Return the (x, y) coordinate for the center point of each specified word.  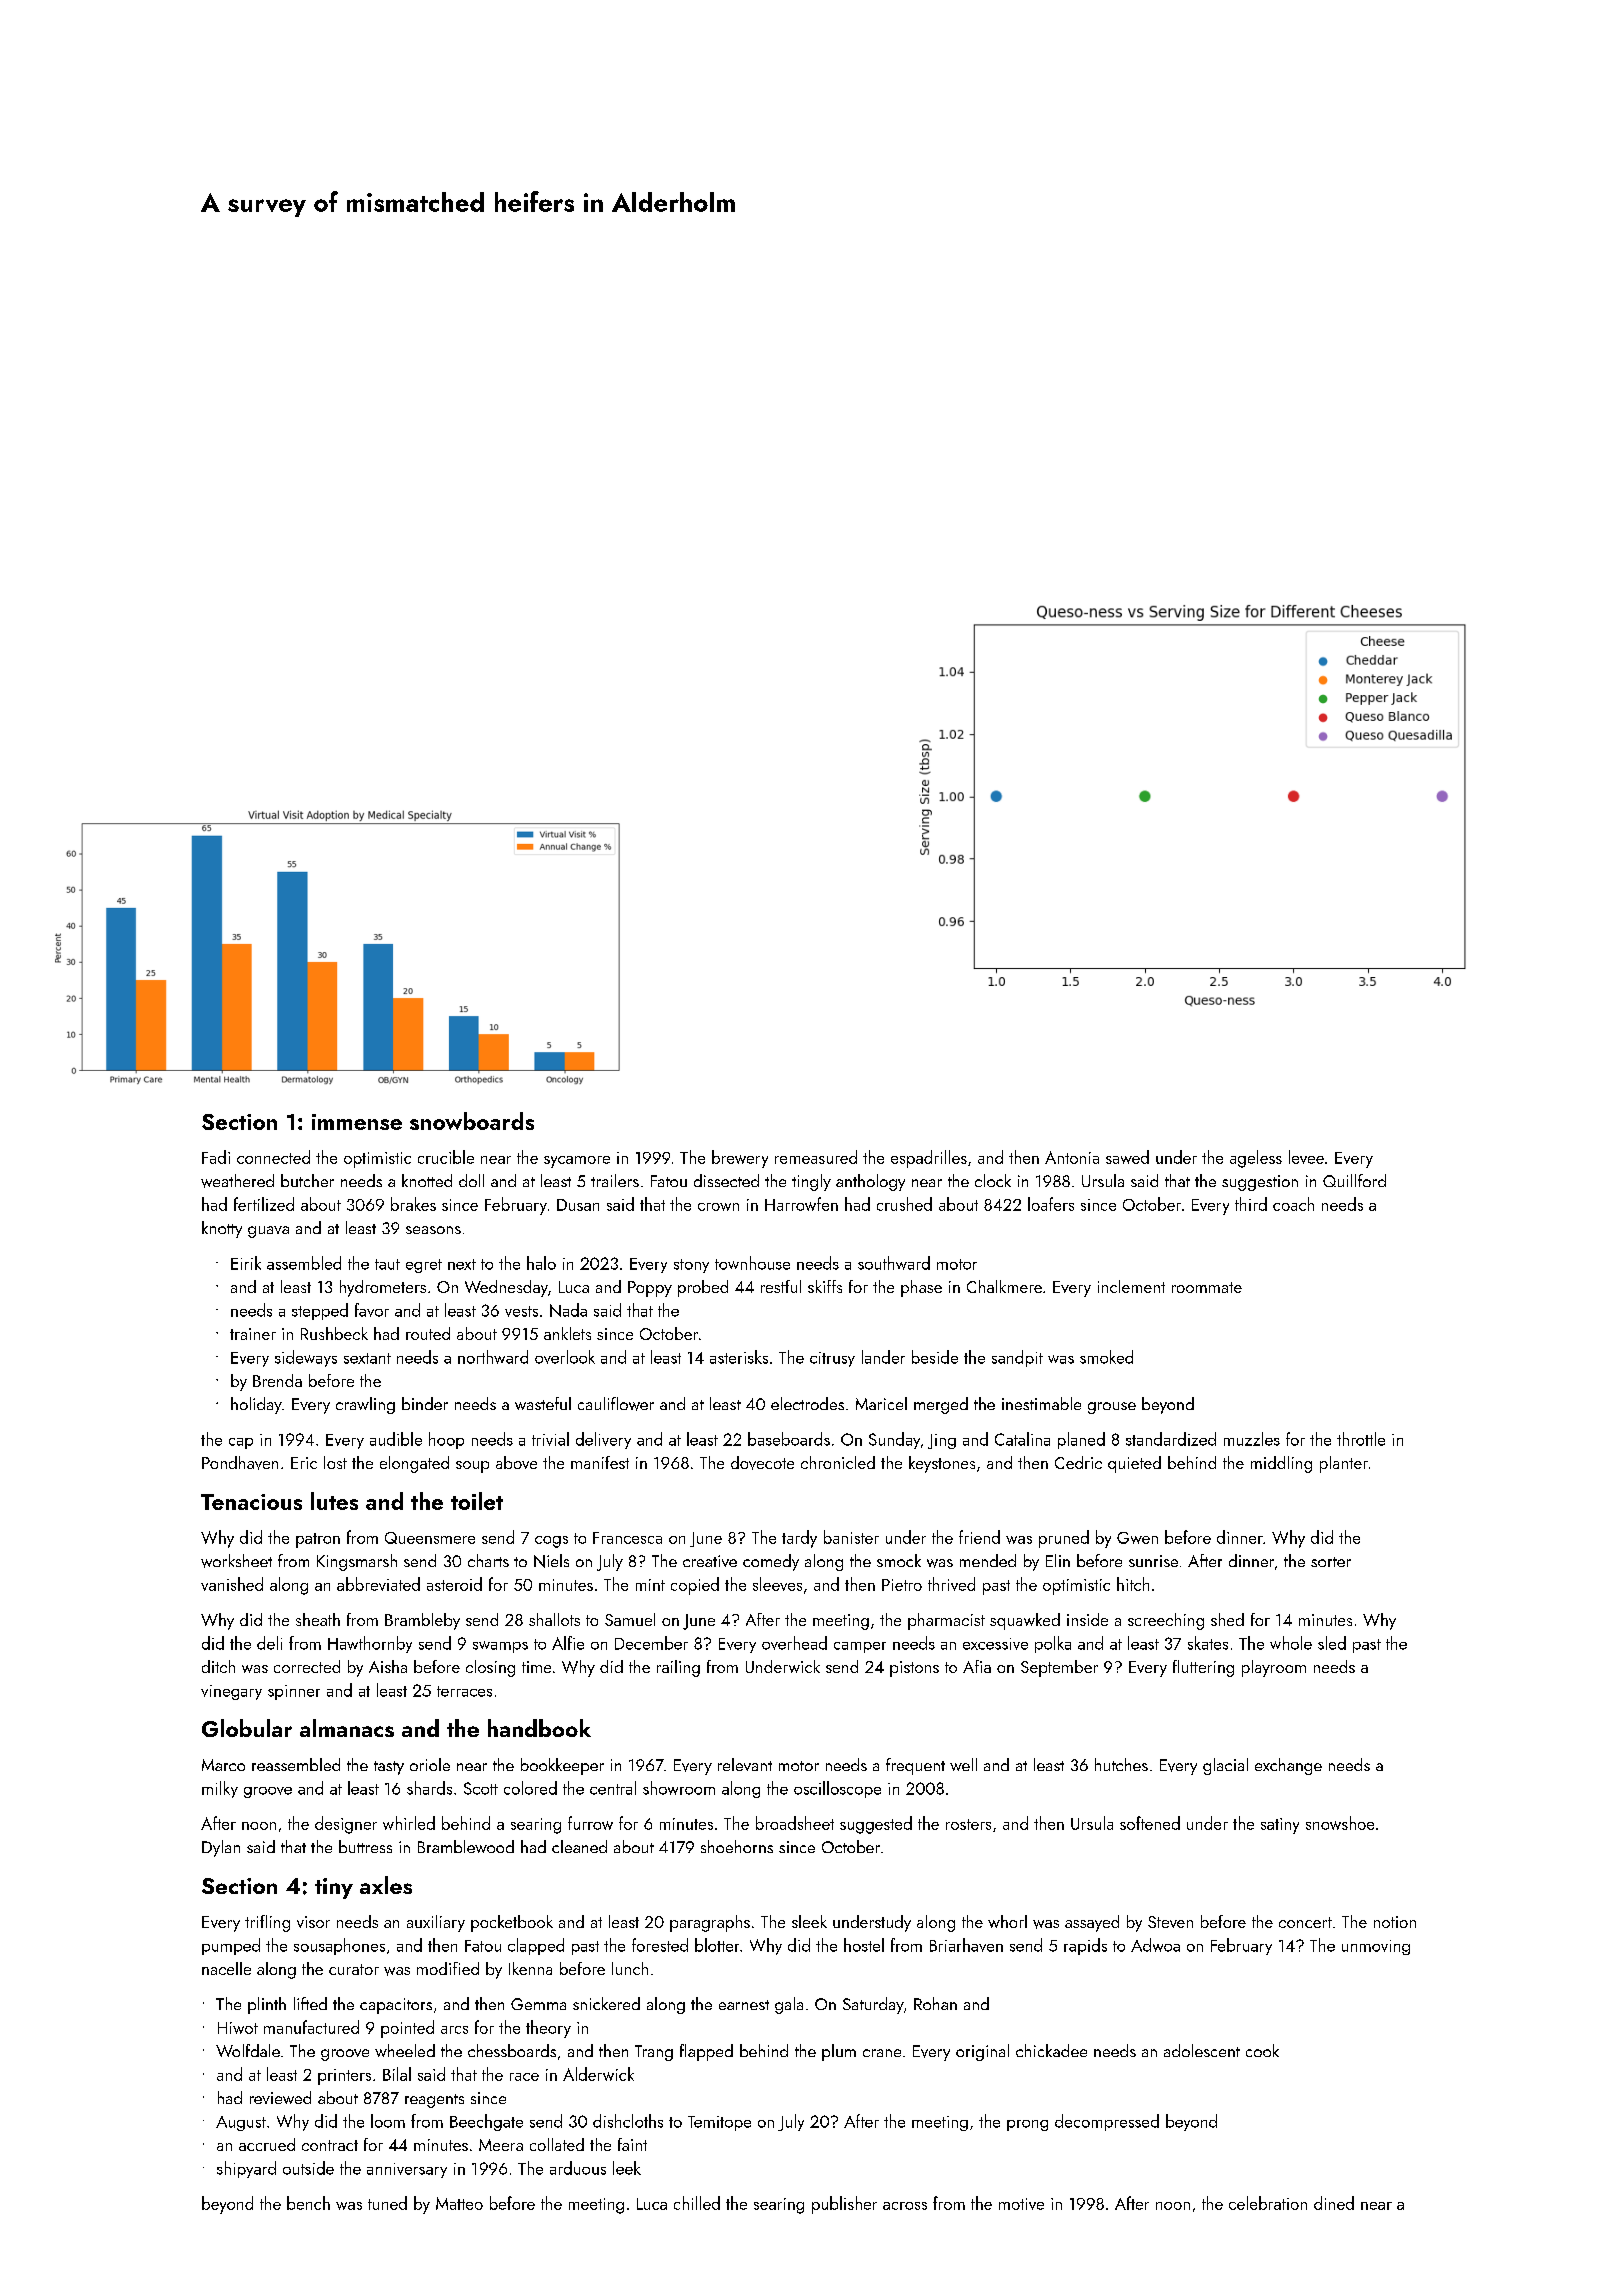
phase (921, 1288)
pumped (231, 1946)
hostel (864, 1945)
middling (1281, 1464)
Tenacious (251, 1502)
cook (1262, 2050)
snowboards (472, 1121)
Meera (501, 2145)
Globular (247, 1728)
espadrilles (929, 1159)
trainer (253, 1334)
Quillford (1354, 1180)
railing (678, 1668)
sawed (1127, 1157)
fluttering (1203, 1668)
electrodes (807, 1403)
